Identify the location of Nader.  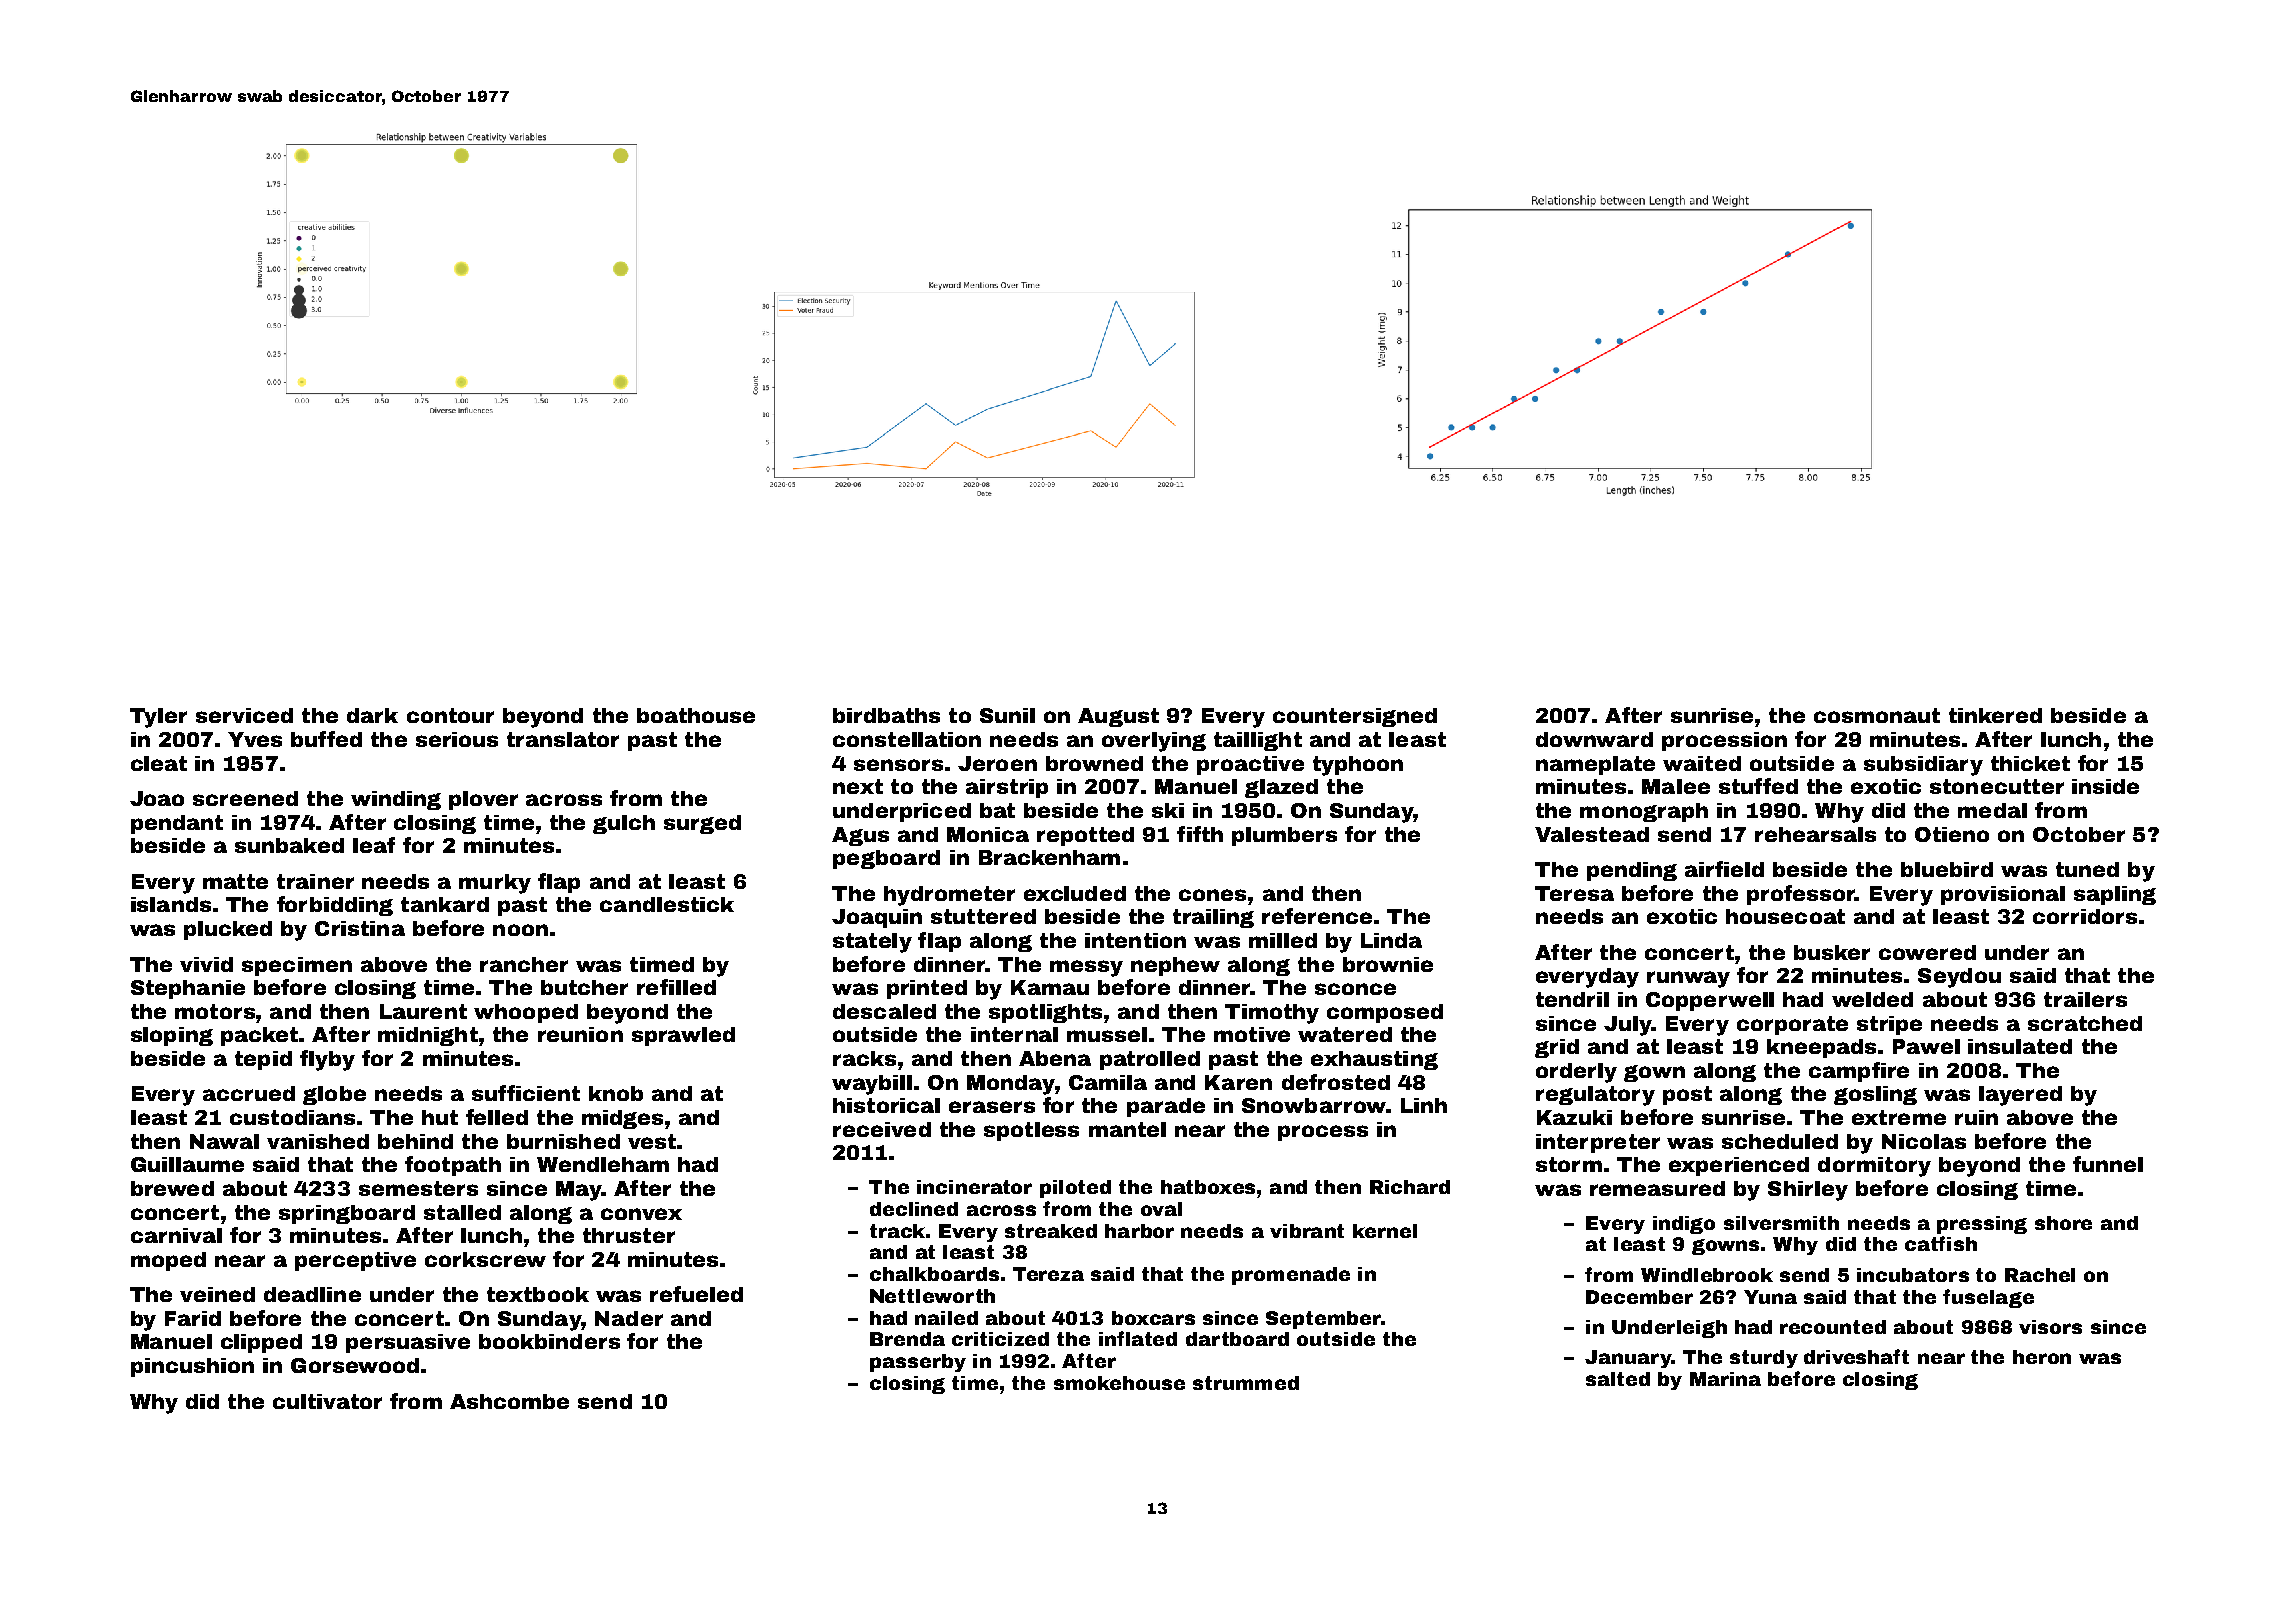
(629, 1318).
